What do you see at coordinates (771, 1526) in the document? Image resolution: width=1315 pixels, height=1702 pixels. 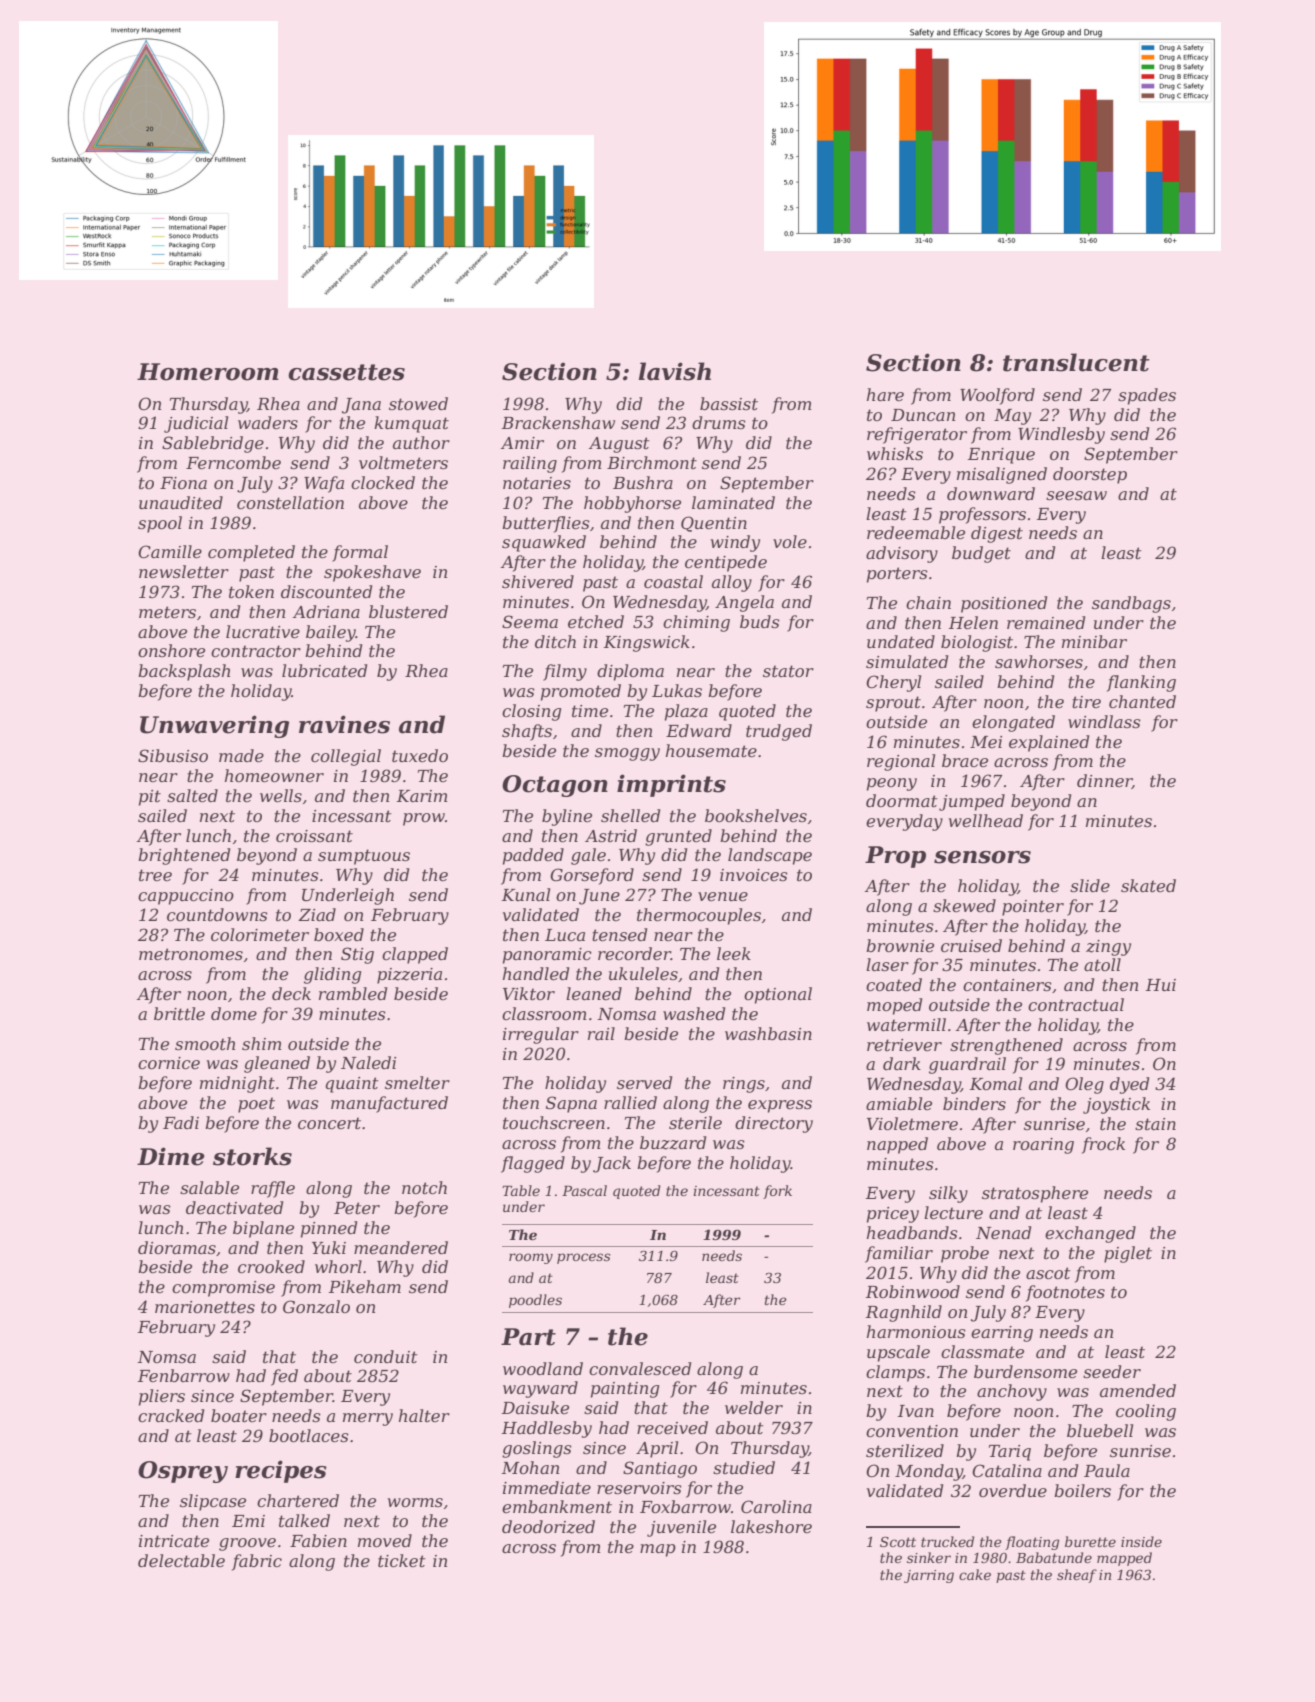 I see `lakeshore` at bounding box center [771, 1526].
